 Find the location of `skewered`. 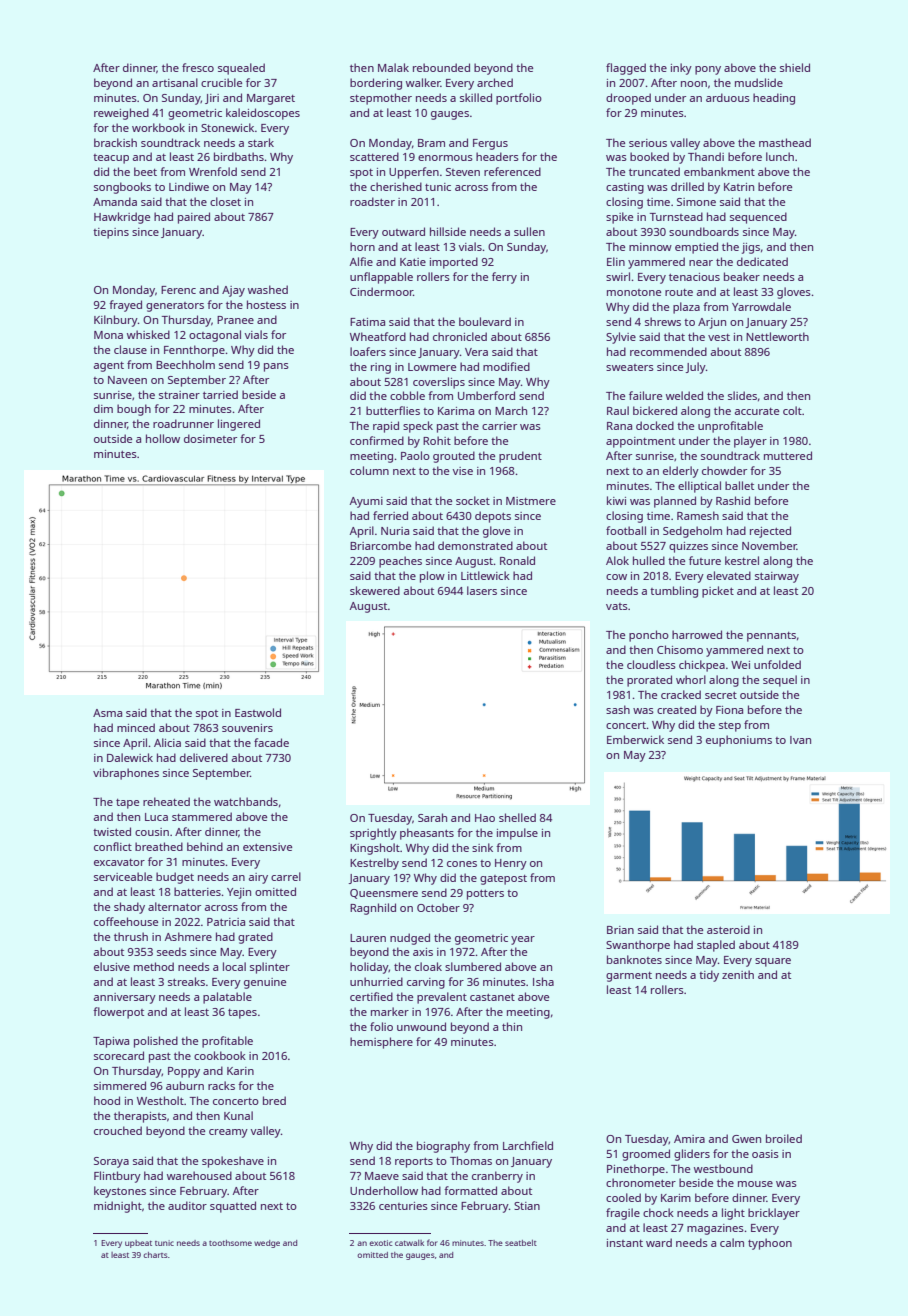

skewered is located at coordinates (375, 590).
